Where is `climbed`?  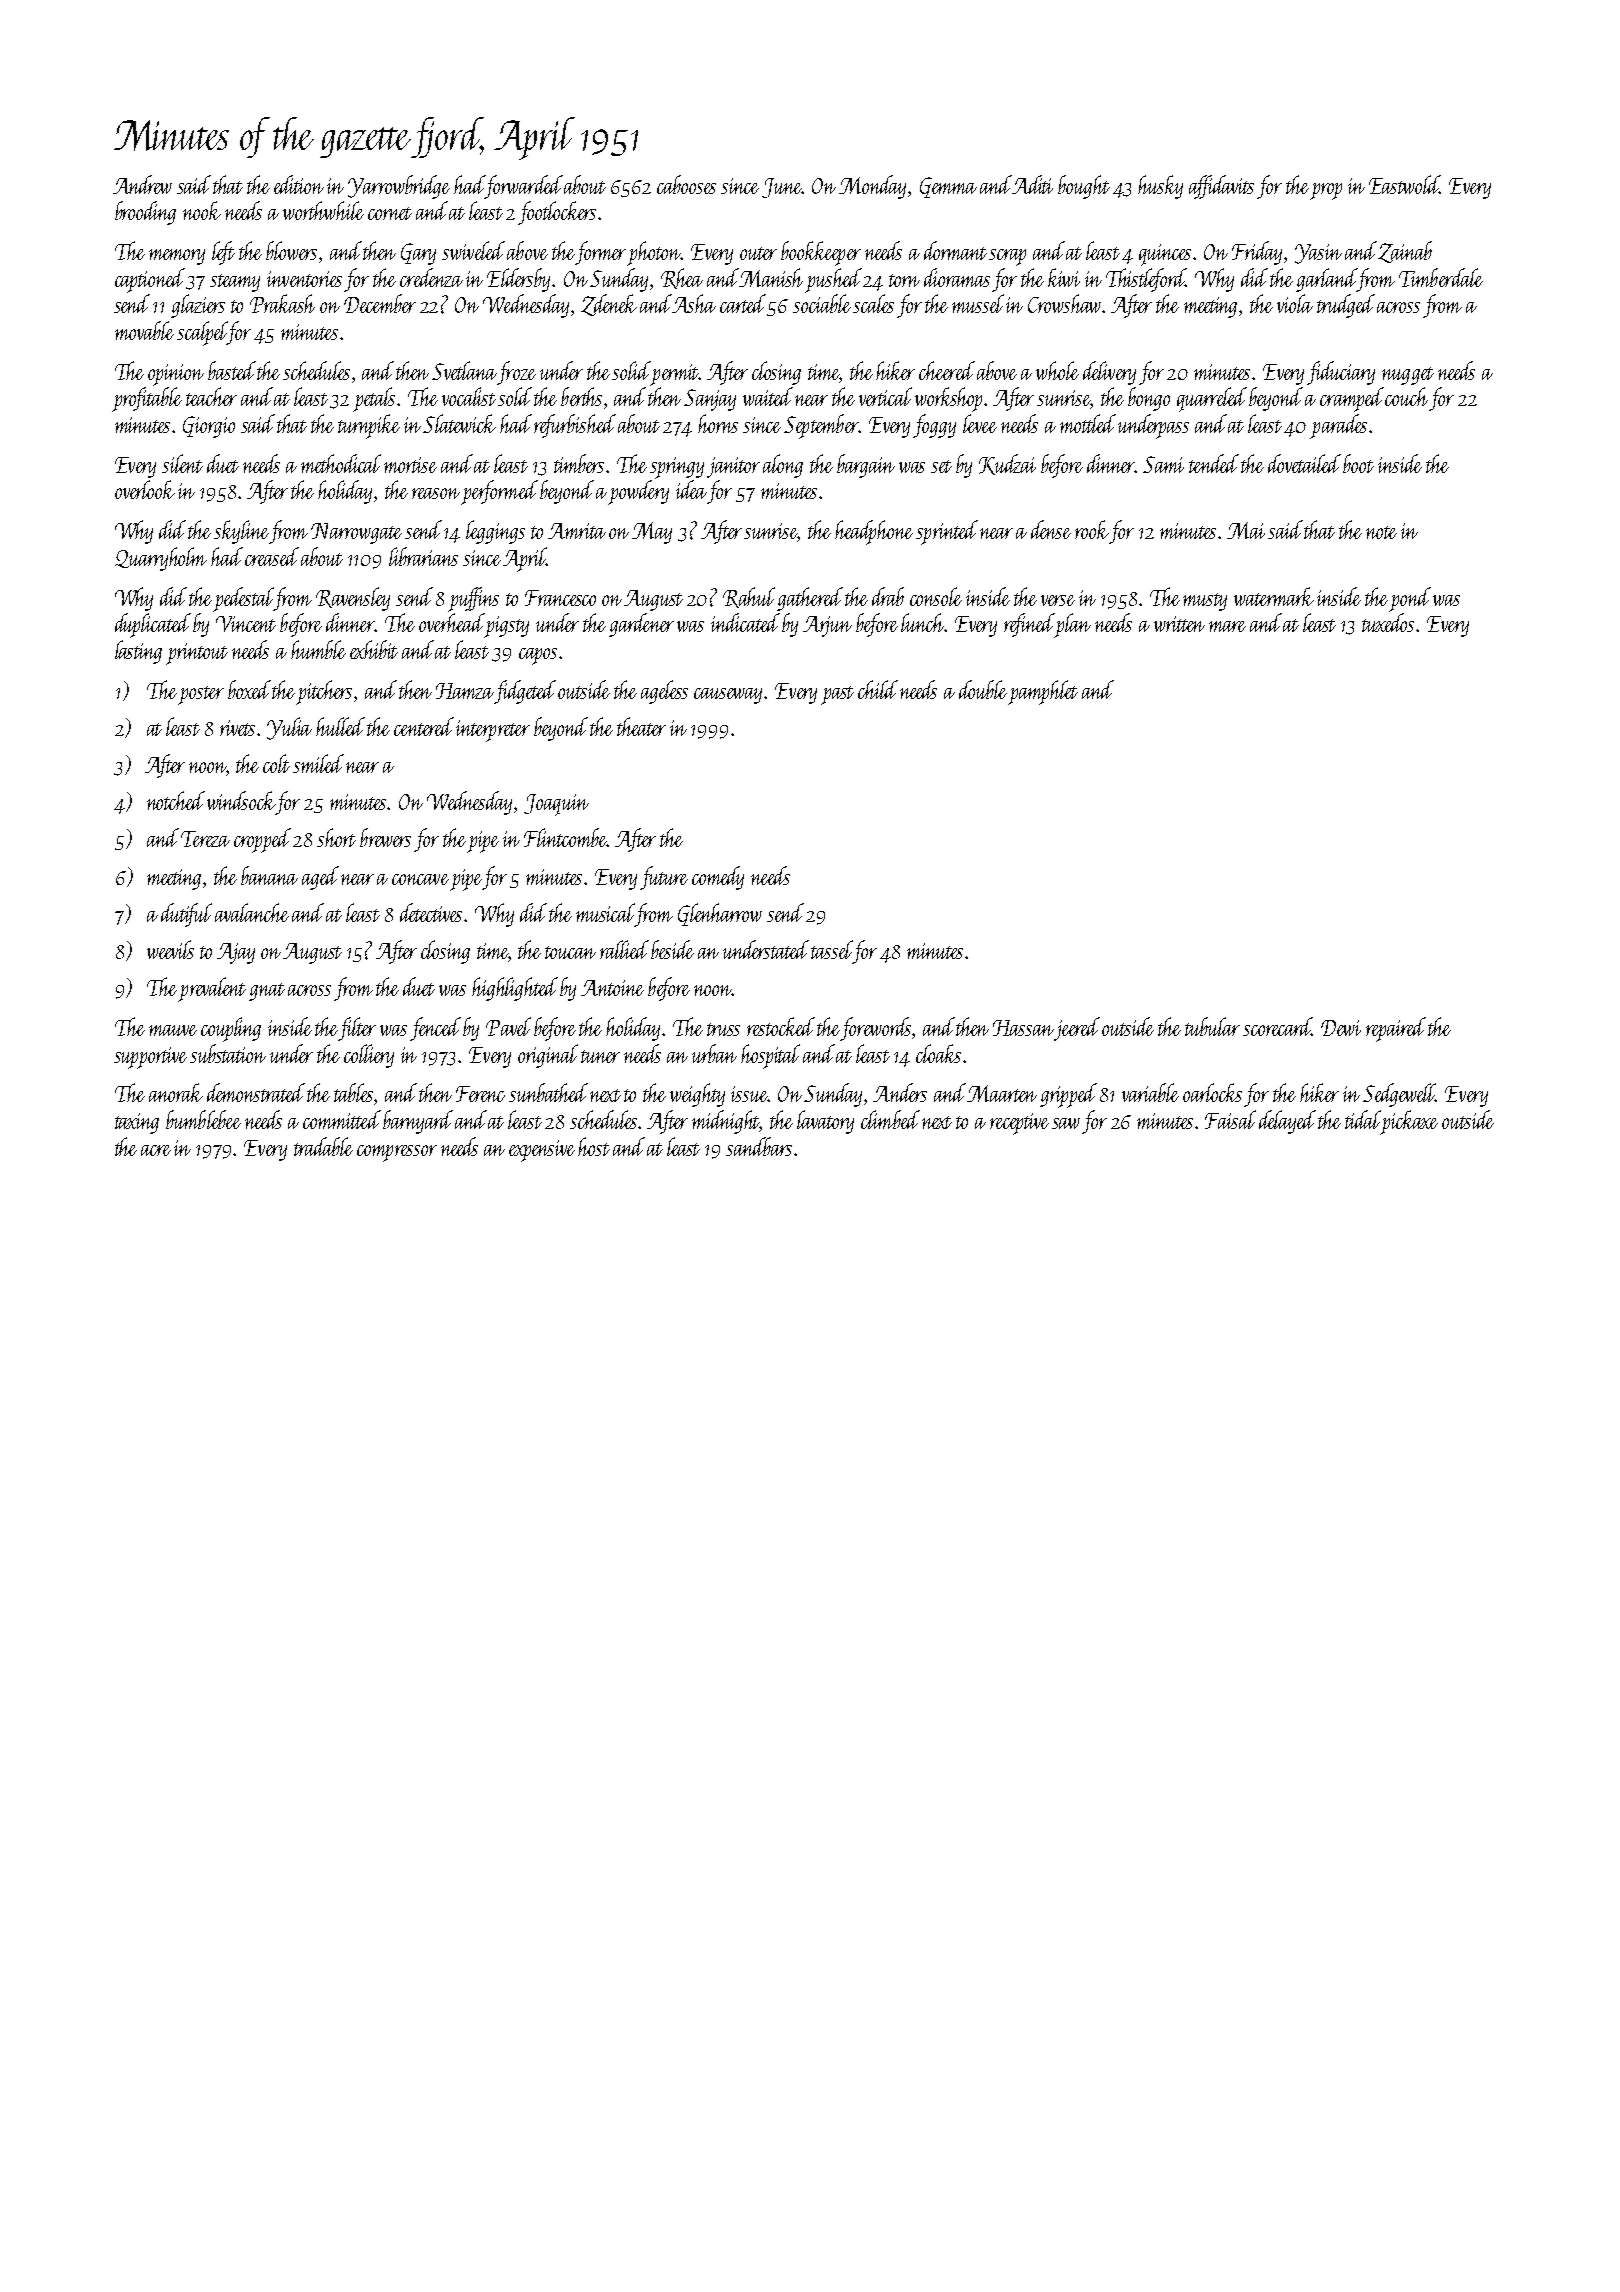
climbed is located at coordinates (890, 1119).
